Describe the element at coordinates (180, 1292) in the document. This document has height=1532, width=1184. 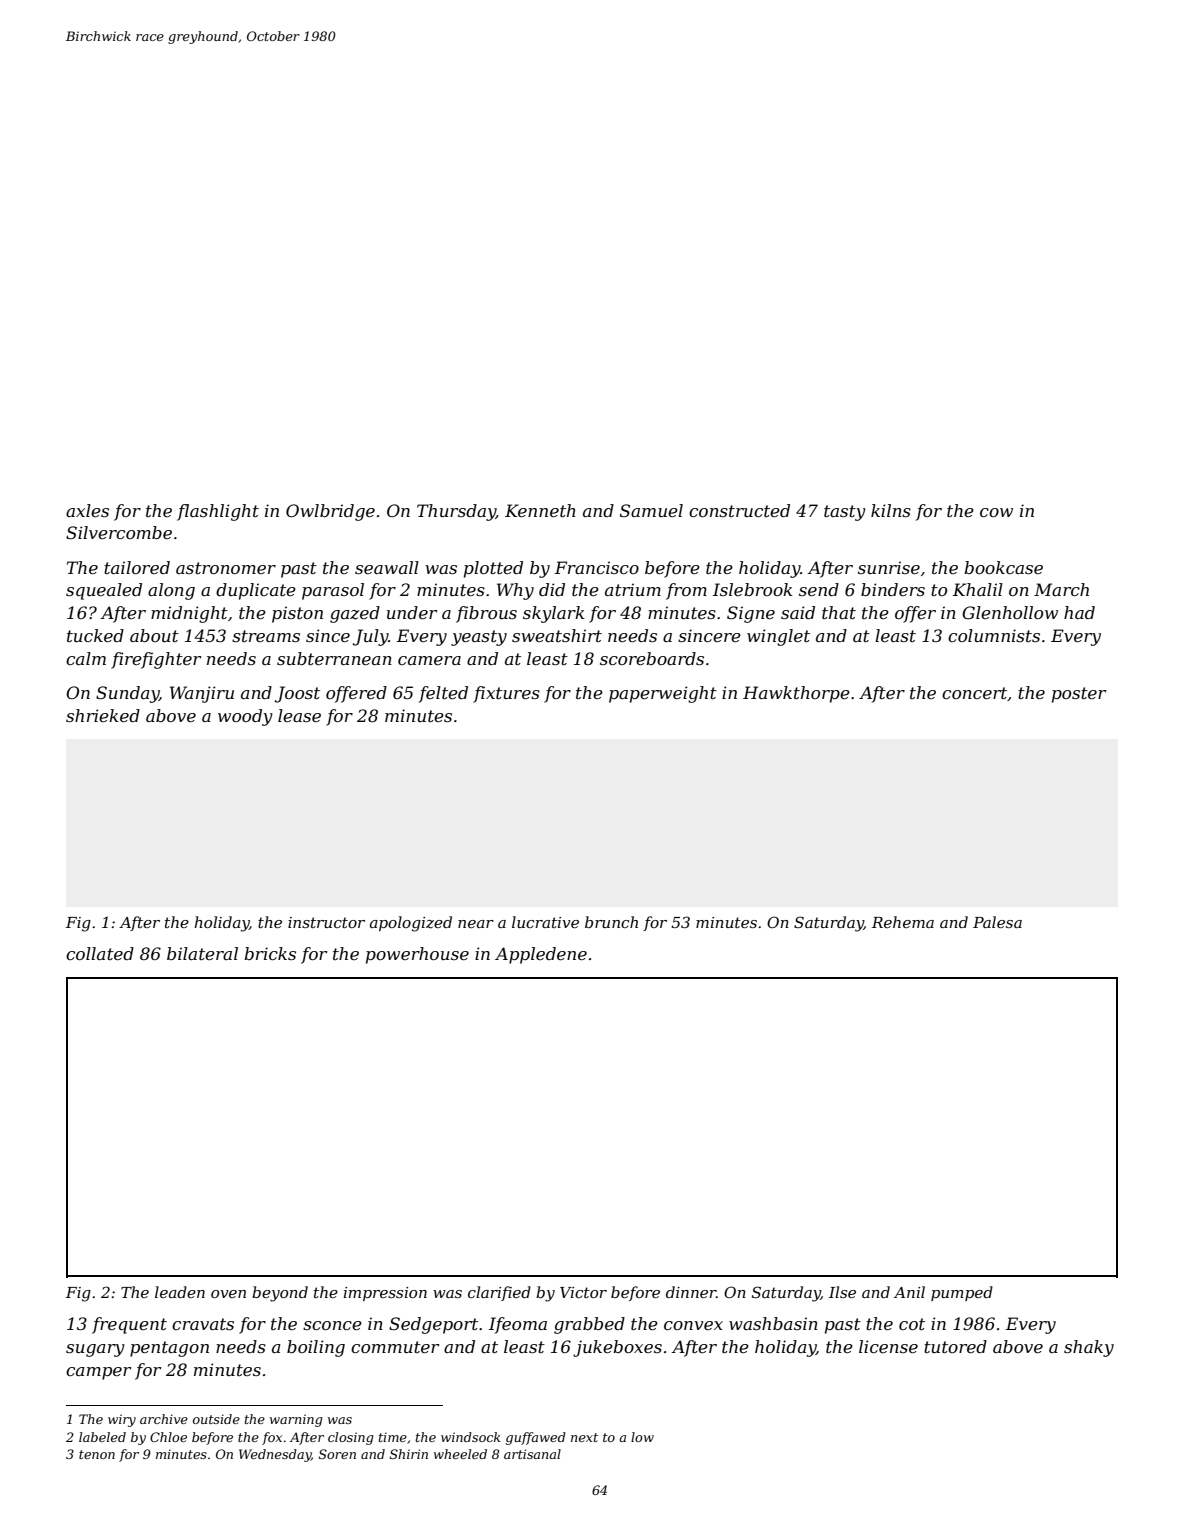
I see `leaden` at that location.
